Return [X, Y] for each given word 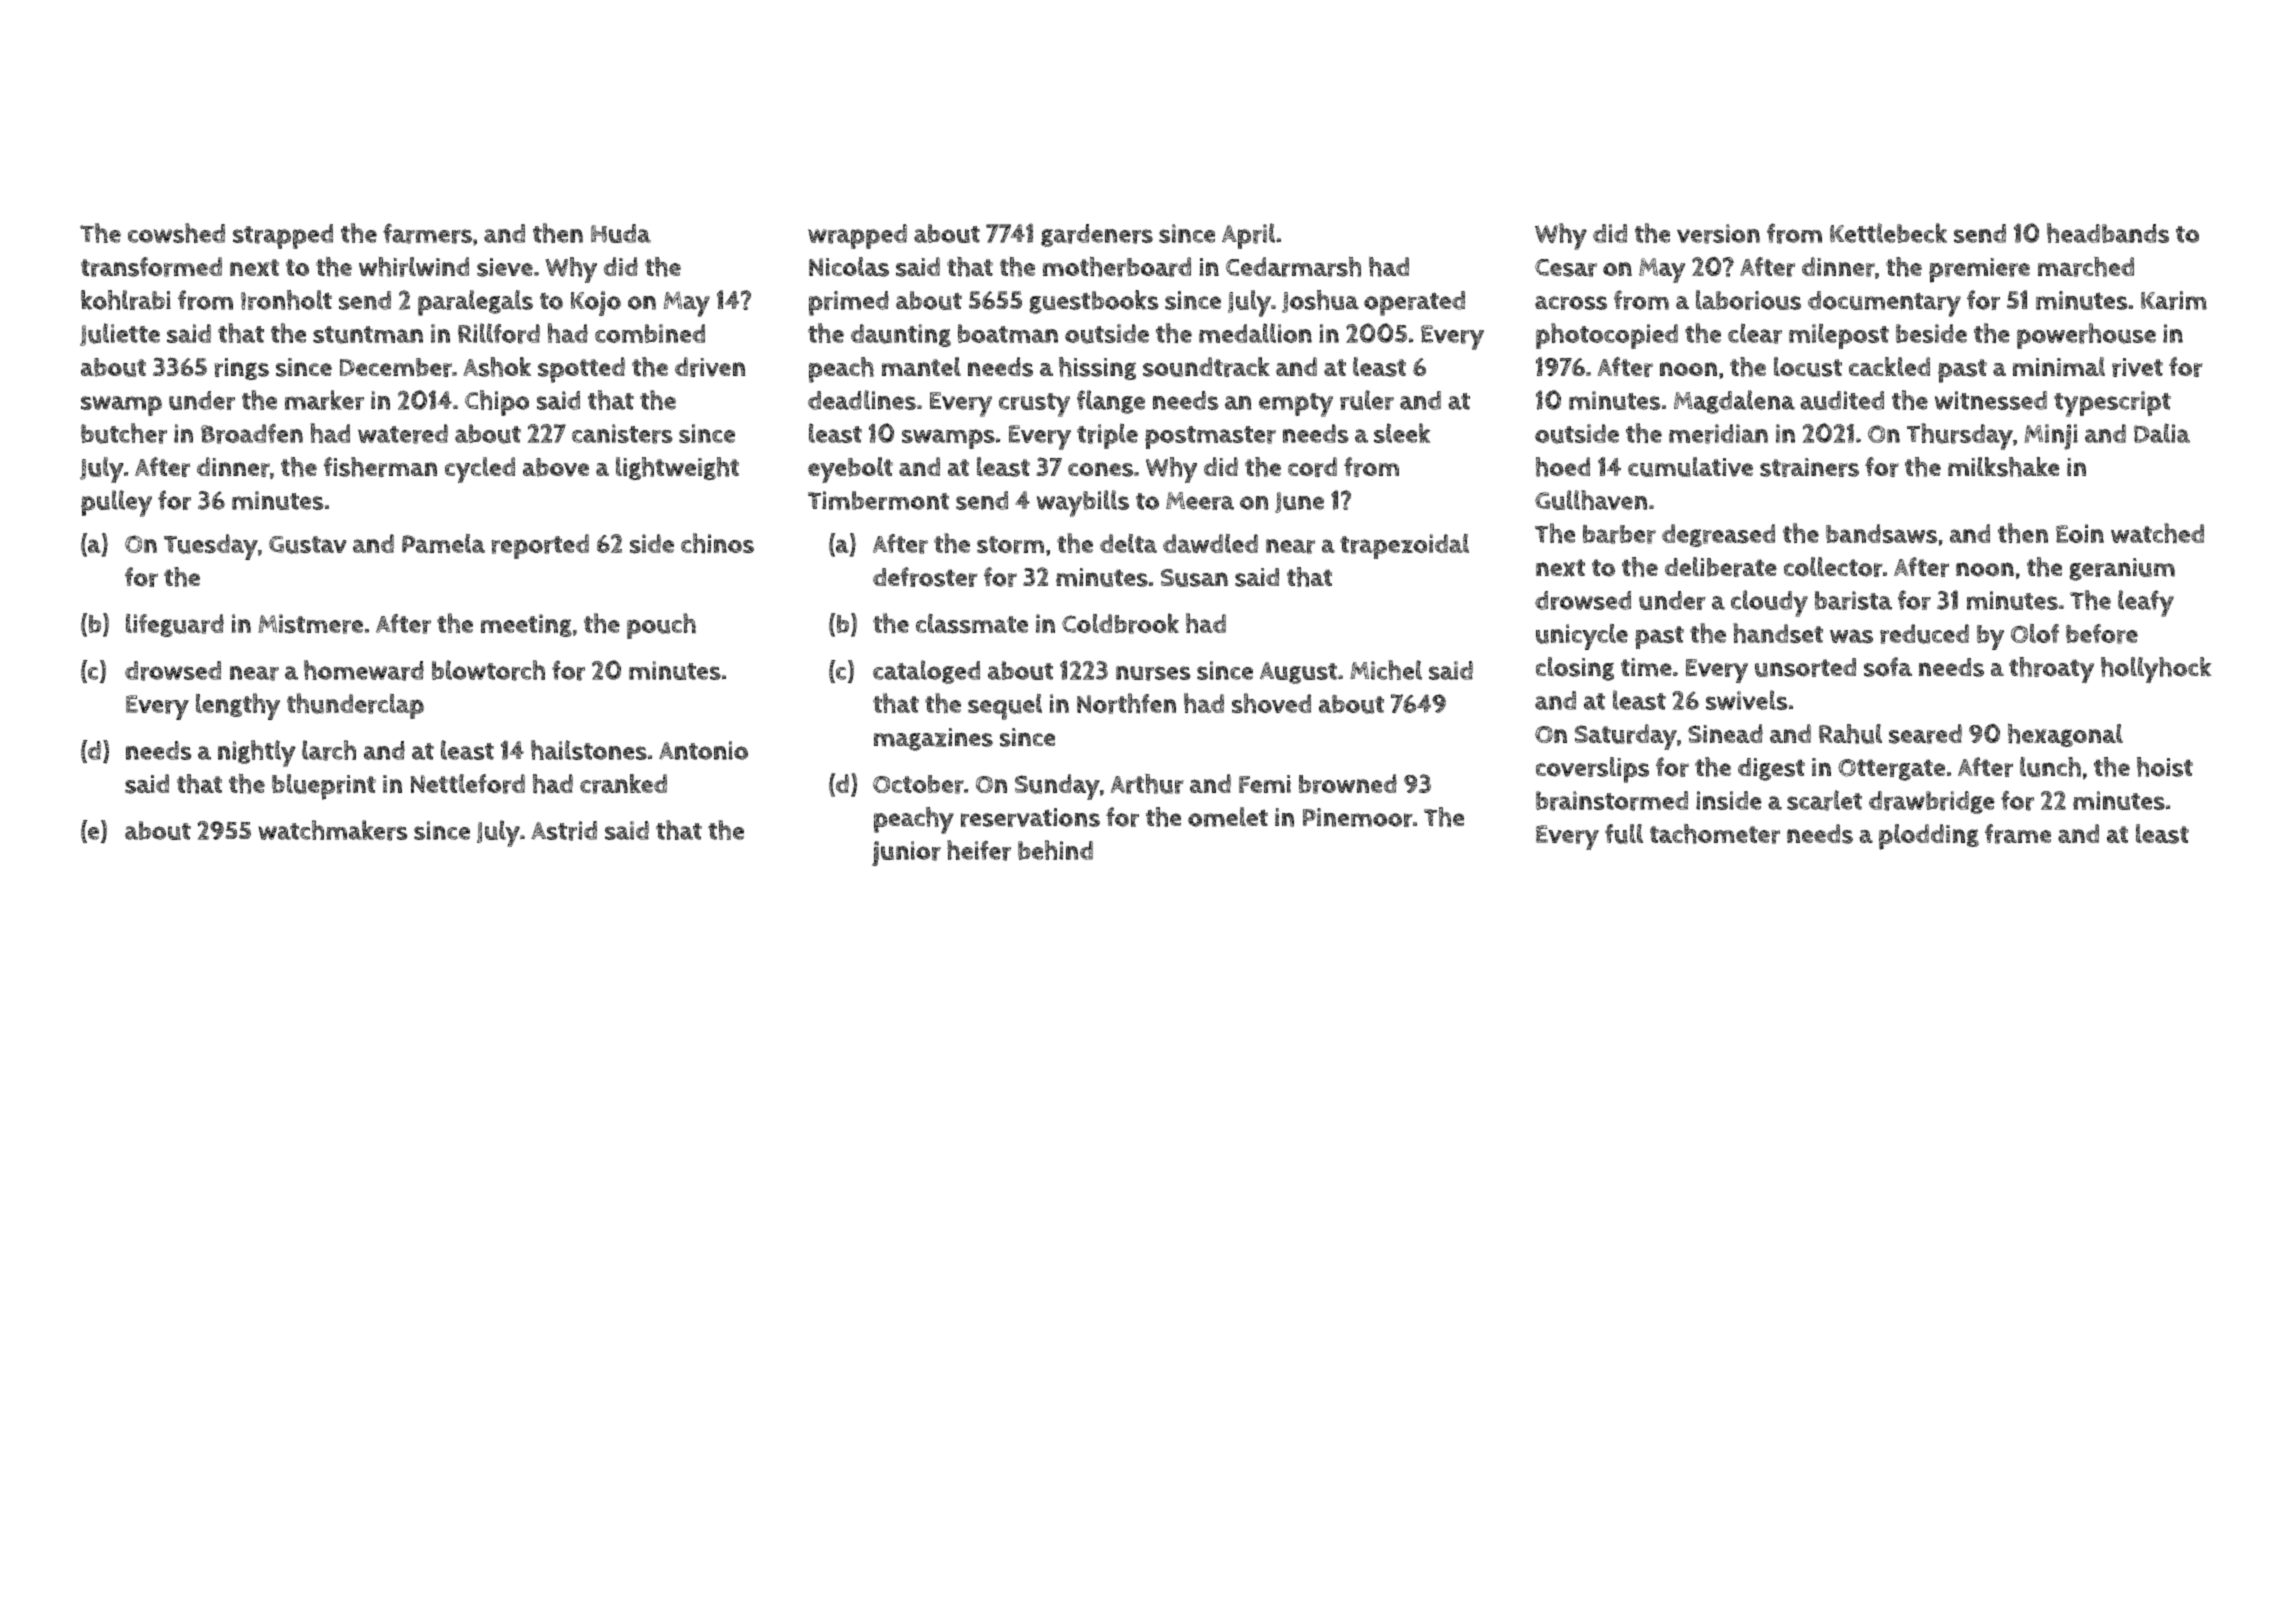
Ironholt [286, 300]
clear [1755, 333]
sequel [1005, 706]
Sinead [1725, 733]
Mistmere [310, 624]
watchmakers [333, 830]
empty [1296, 405]
